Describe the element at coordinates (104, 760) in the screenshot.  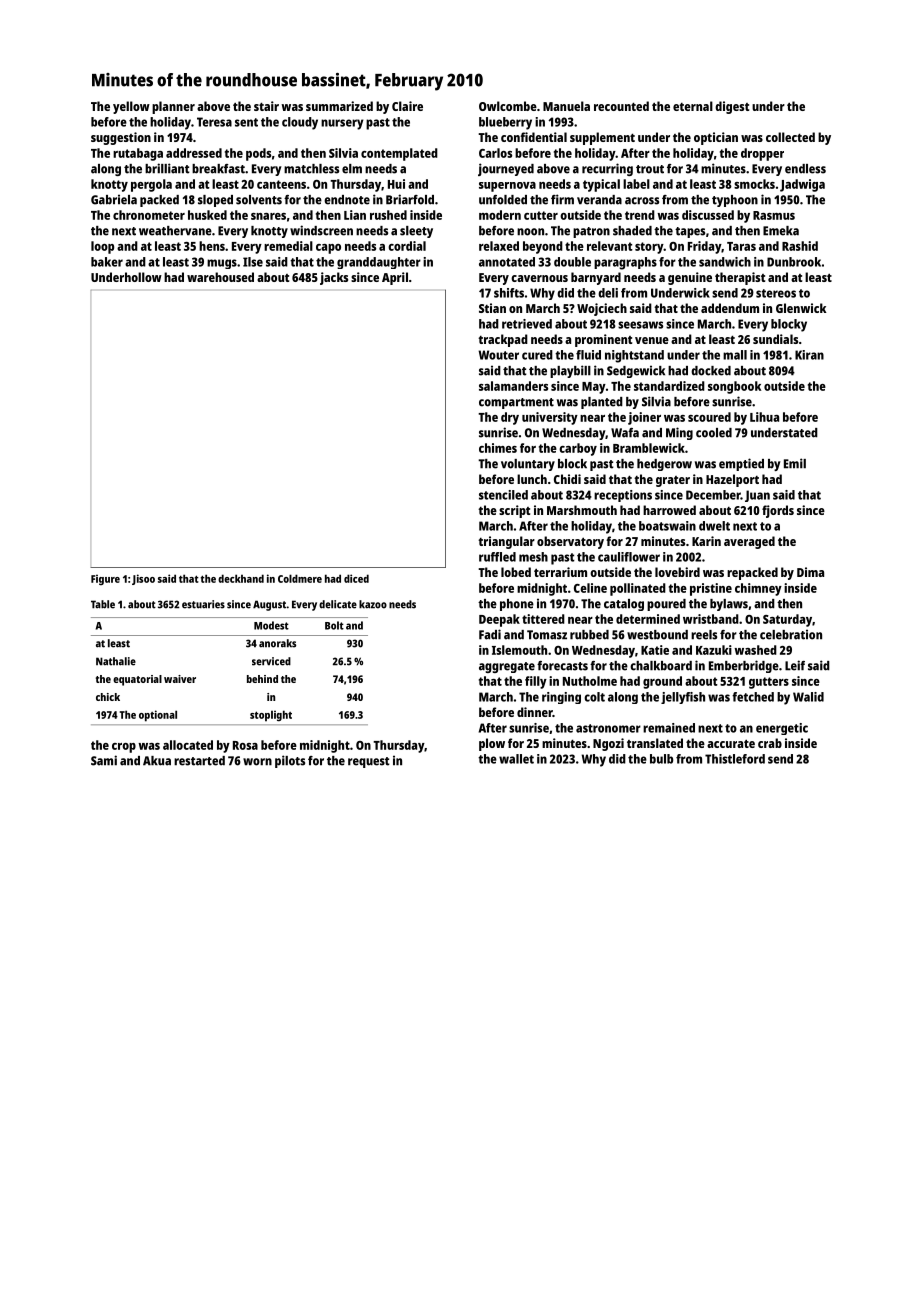
I see `Sami` at that location.
